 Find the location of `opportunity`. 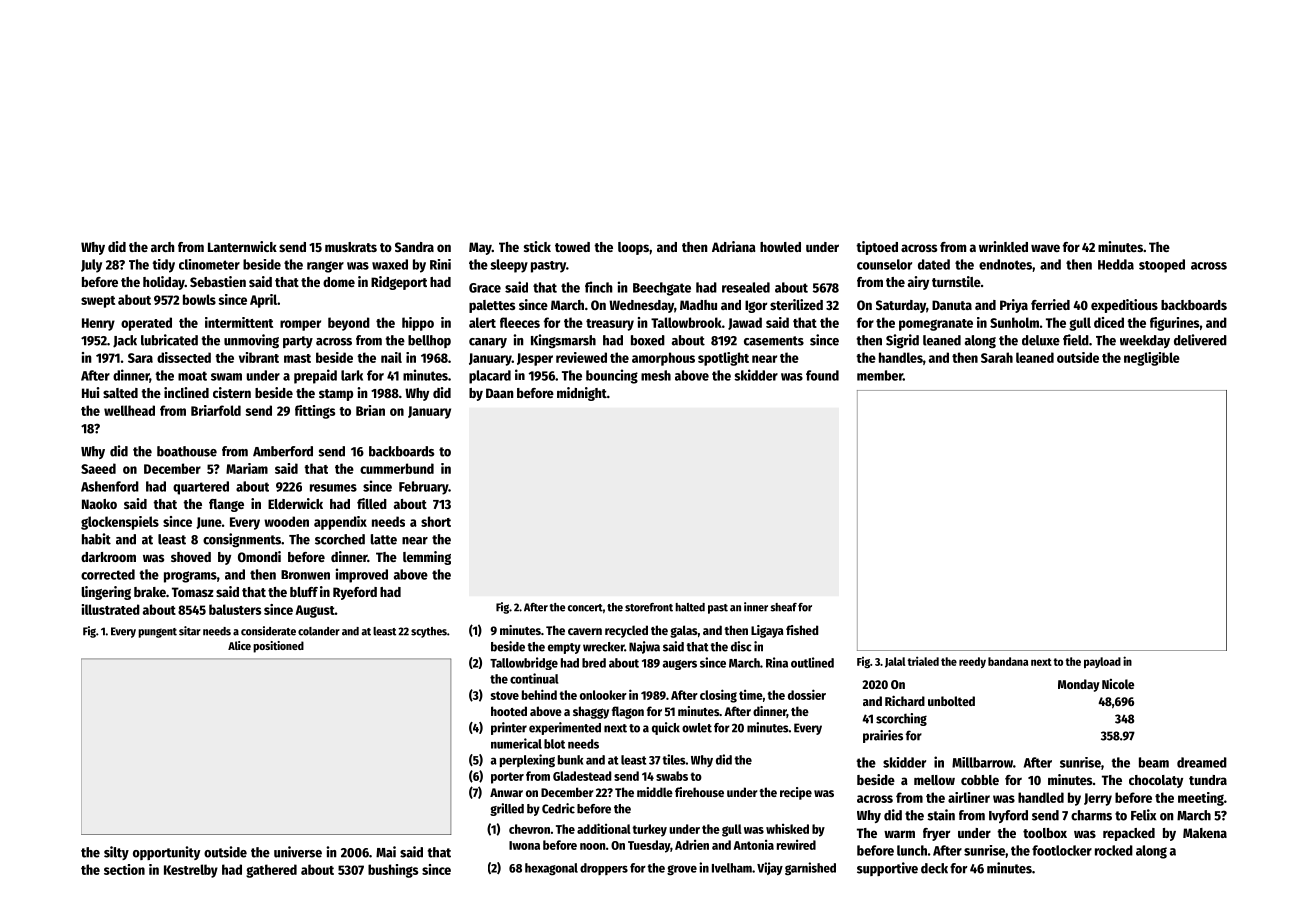

opportunity is located at coordinates (166, 853).
